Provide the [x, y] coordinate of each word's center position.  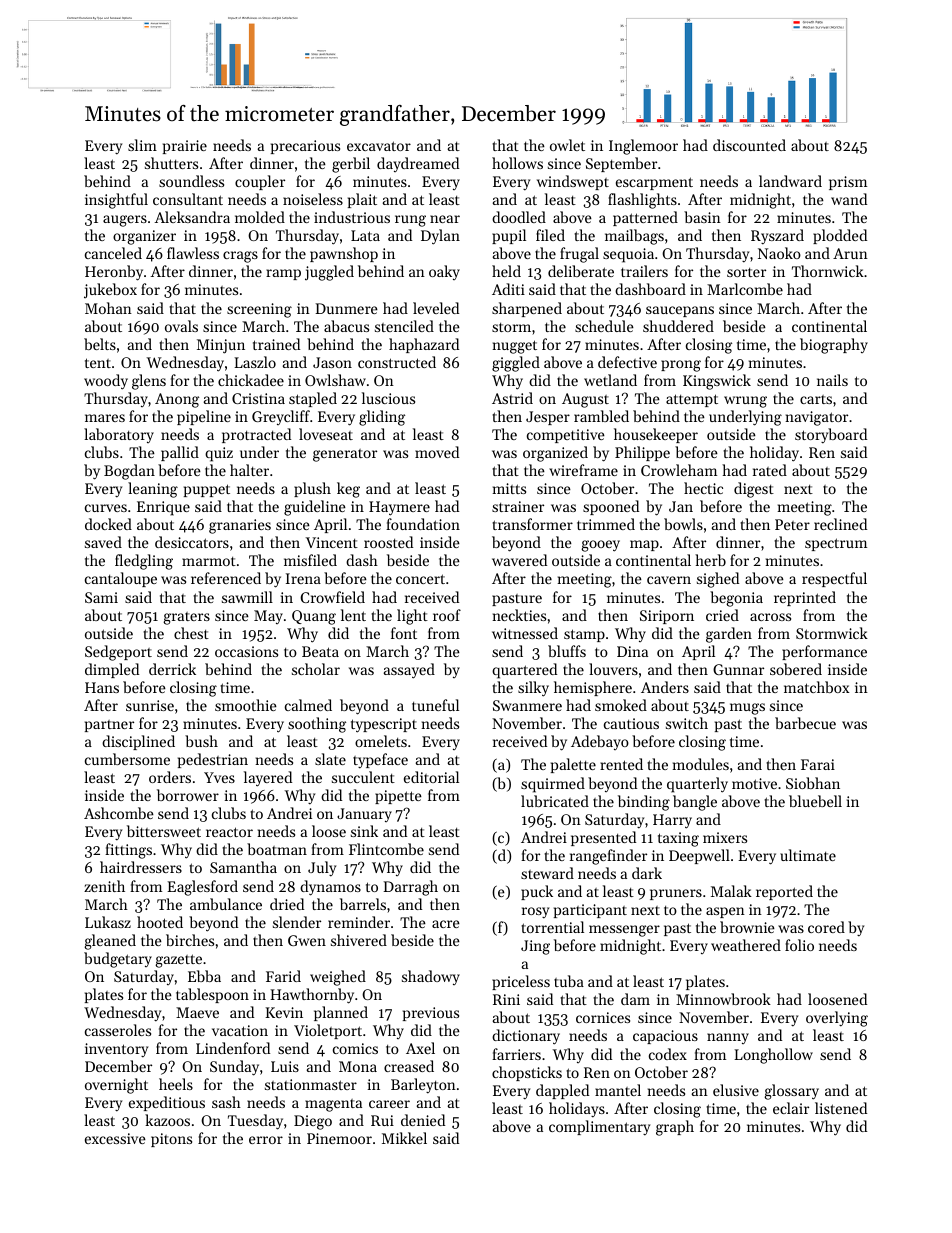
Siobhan [813, 783]
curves [106, 508]
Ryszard [777, 237]
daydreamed [418, 164]
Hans [102, 687]
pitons [171, 1140]
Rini [506, 999]
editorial [431, 777]
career [389, 1104]
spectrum [836, 544]
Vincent [332, 542]
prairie [185, 147]
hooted [160, 922]
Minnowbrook [723, 999]
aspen [725, 912]
